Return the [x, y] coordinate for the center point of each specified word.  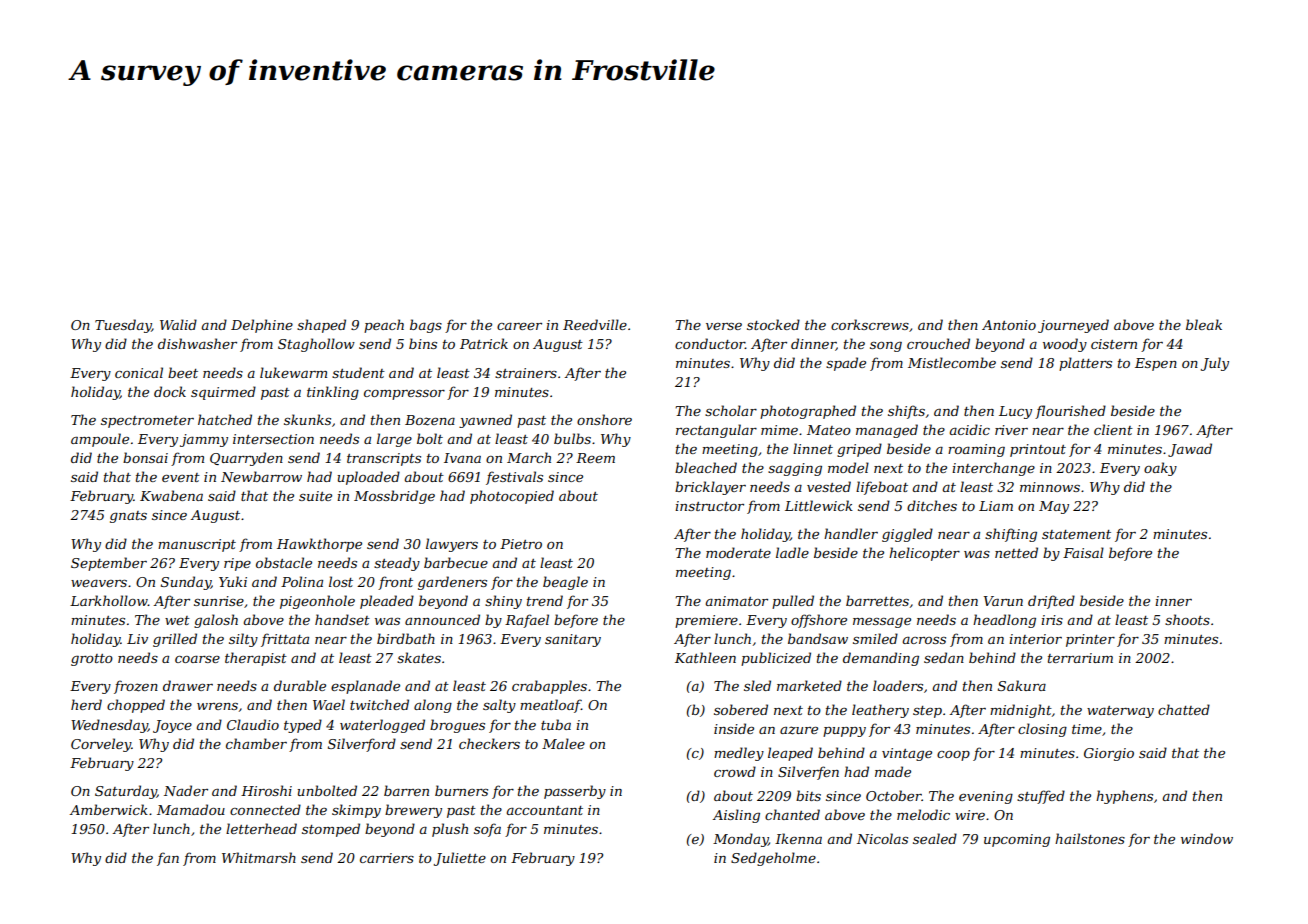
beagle [565, 583]
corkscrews [870, 324]
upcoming [1017, 840]
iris [1052, 620]
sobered [741, 709]
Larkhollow [109, 600]
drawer [188, 685]
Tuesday [123, 326]
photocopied [512, 497]
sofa [487, 830]
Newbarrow [261, 476]
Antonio [1009, 325]
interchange [993, 469]
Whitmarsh [259, 857]
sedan [944, 657]
